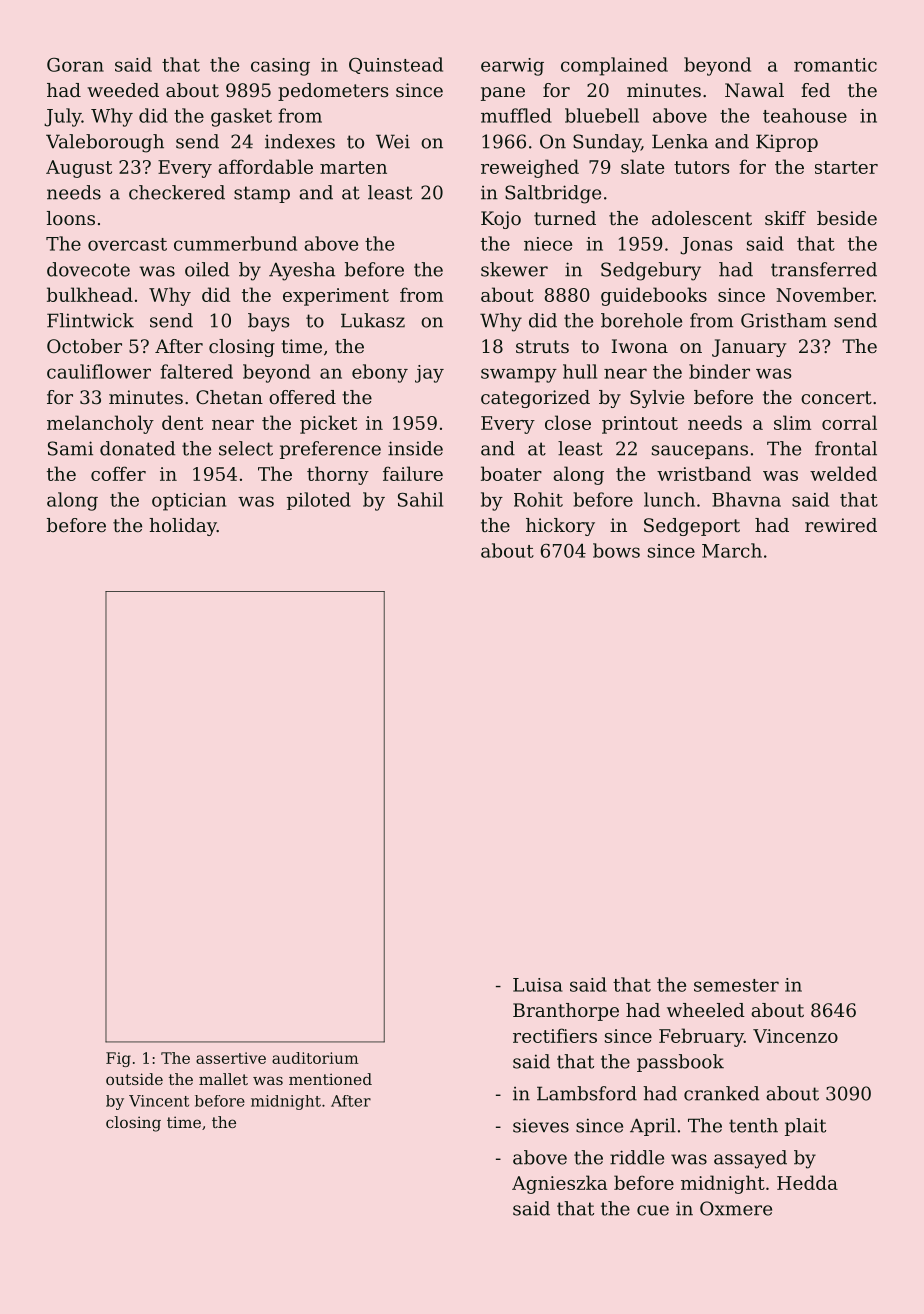  What do you see at coordinates (415, 448) in the screenshot?
I see `inside` at bounding box center [415, 448].
